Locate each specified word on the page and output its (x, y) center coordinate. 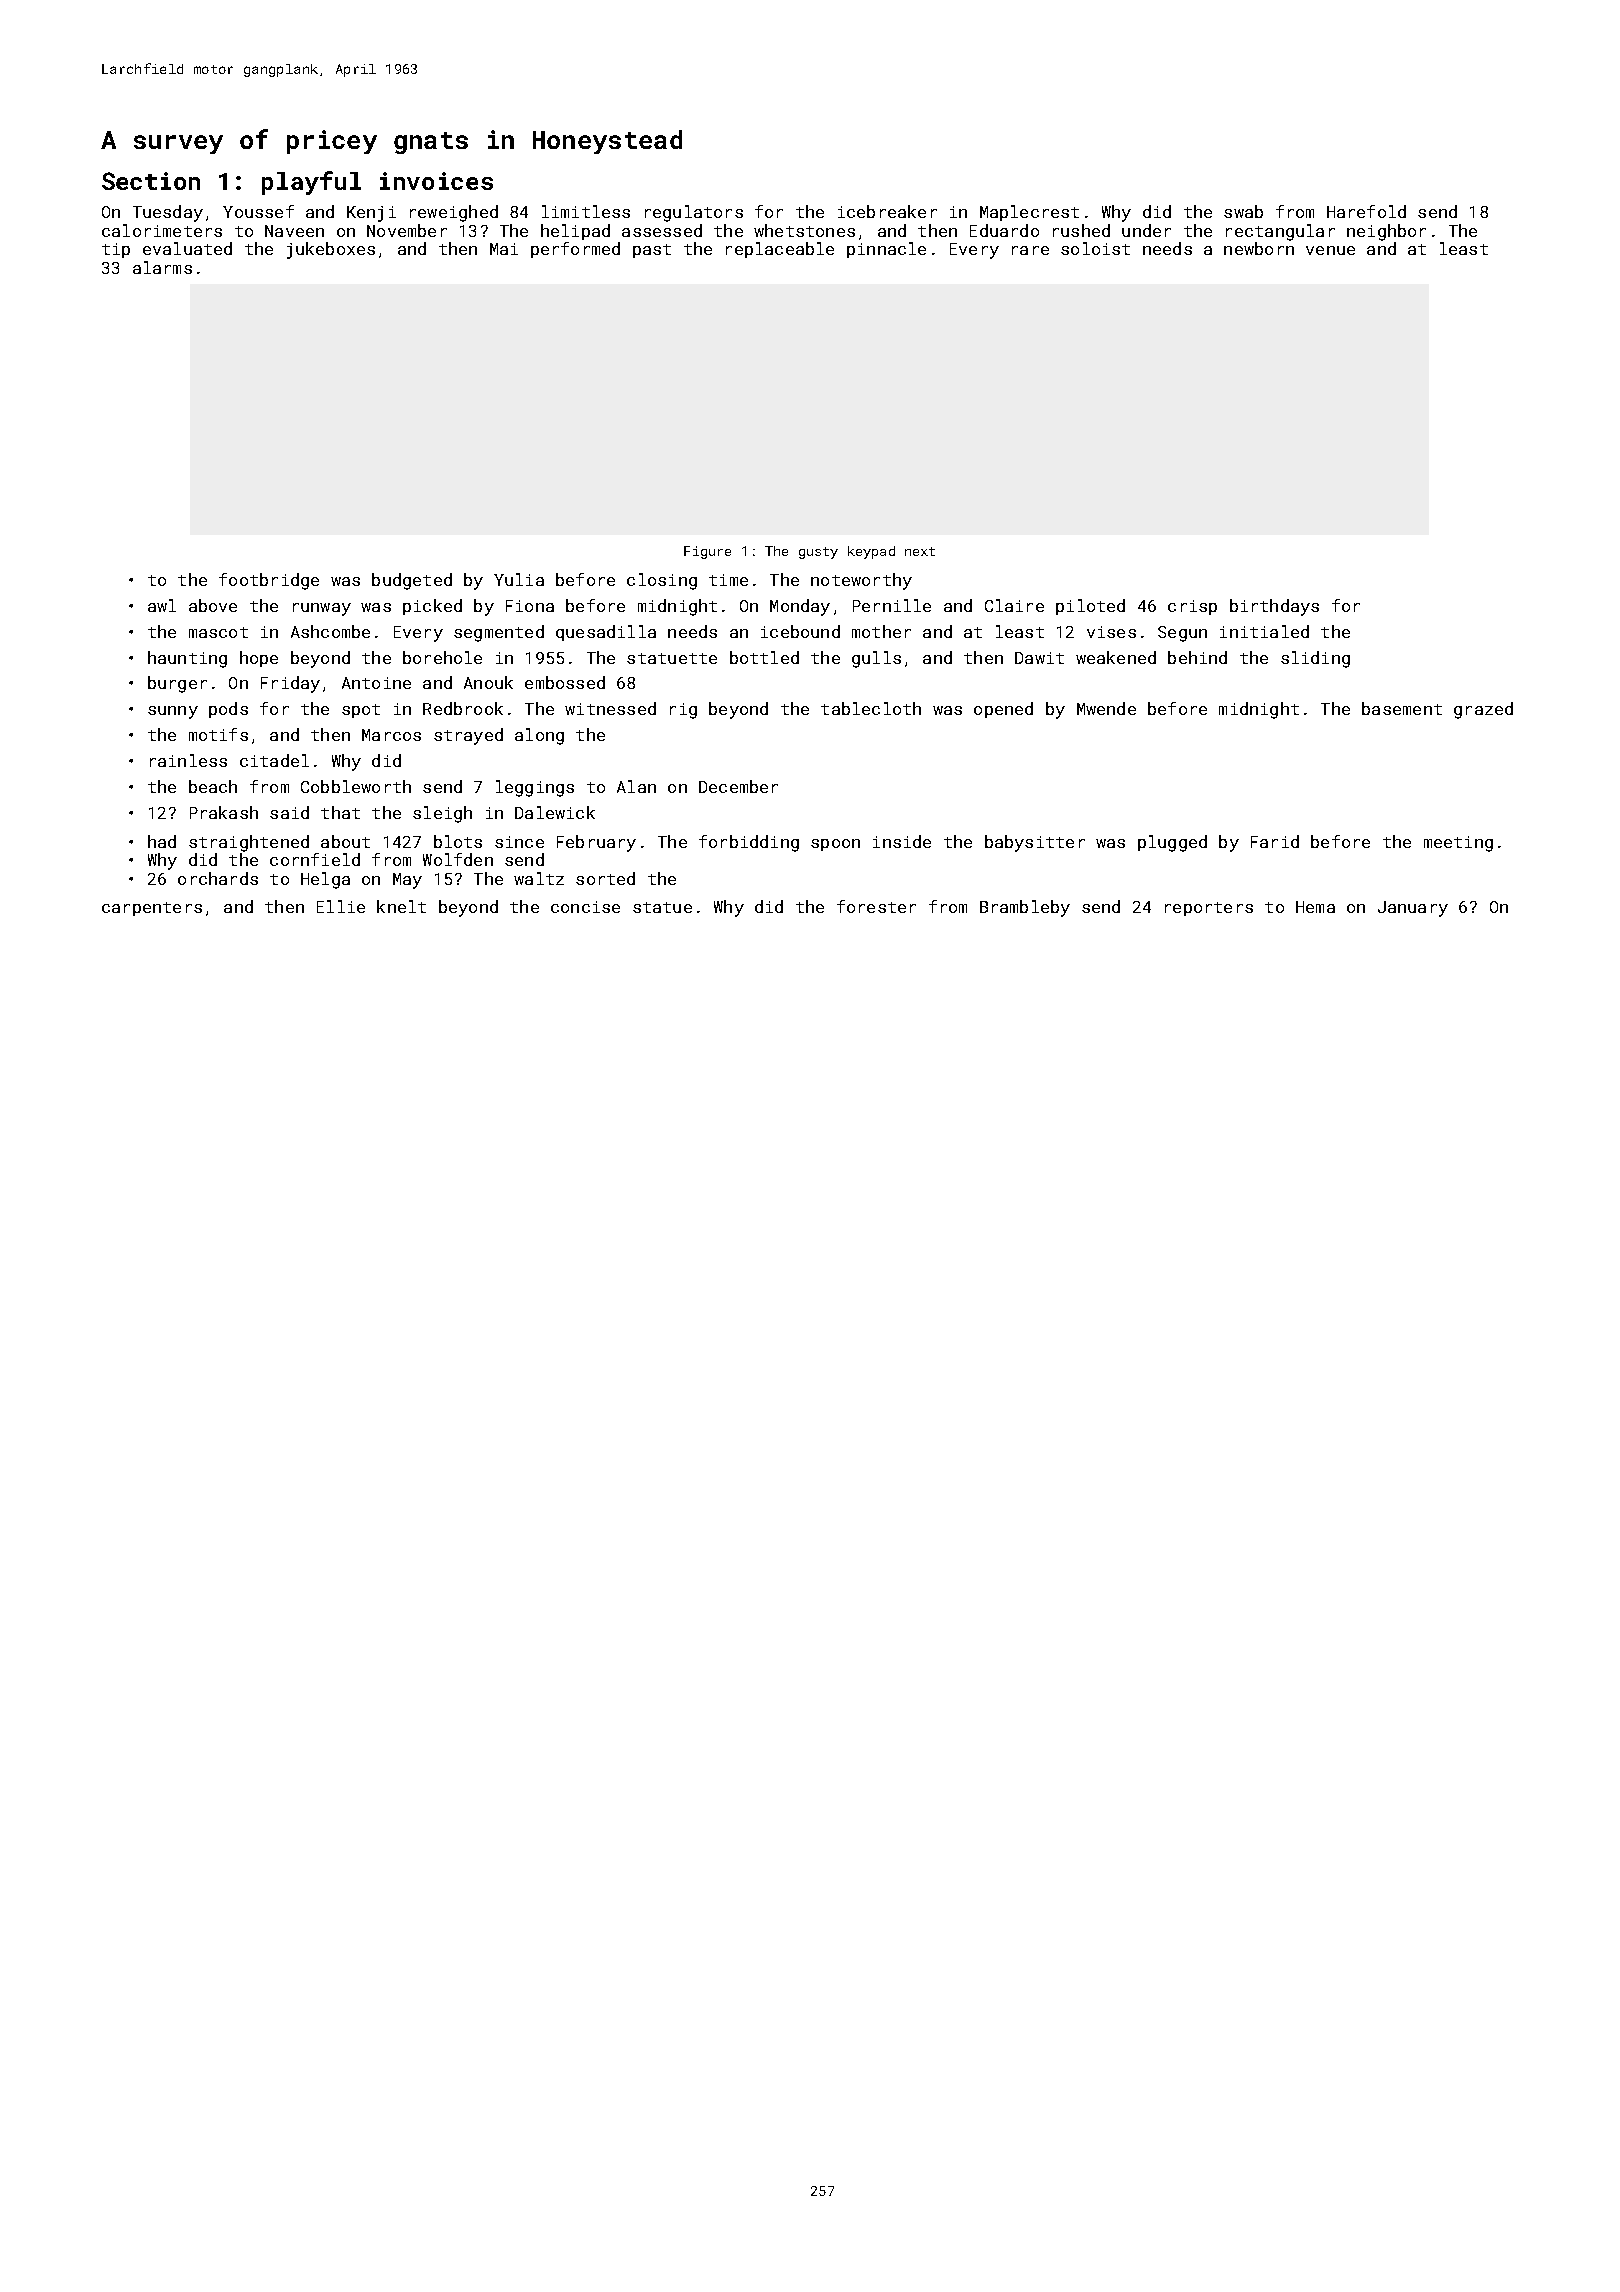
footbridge (269, 581)
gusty (818, 553)
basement (1402, 708)
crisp (1192, 607)
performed (575, 250)
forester (876, 906)
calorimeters (162, 230)
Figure (707, 552)
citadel (274, 760)
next (920, 551)
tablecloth (871, 708)
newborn (1259, 248)
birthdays (1274, 607)
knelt (401, 906)
